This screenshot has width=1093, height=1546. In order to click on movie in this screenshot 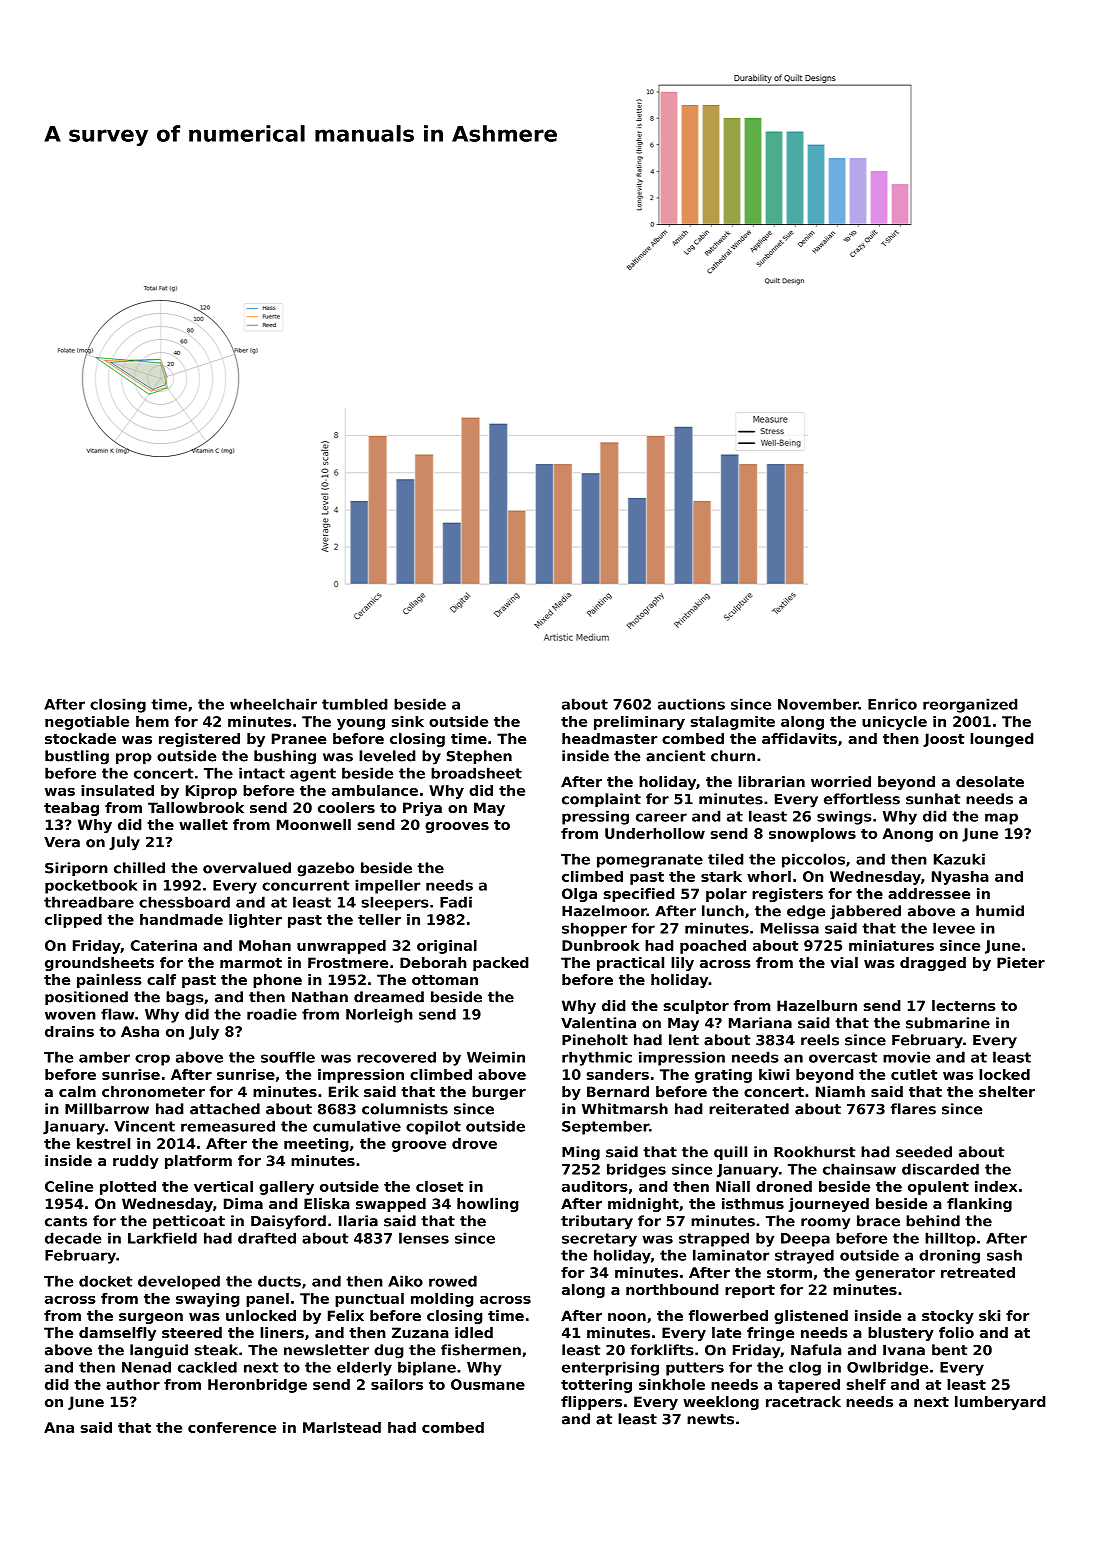, I will do `click(906, 1057)`.
